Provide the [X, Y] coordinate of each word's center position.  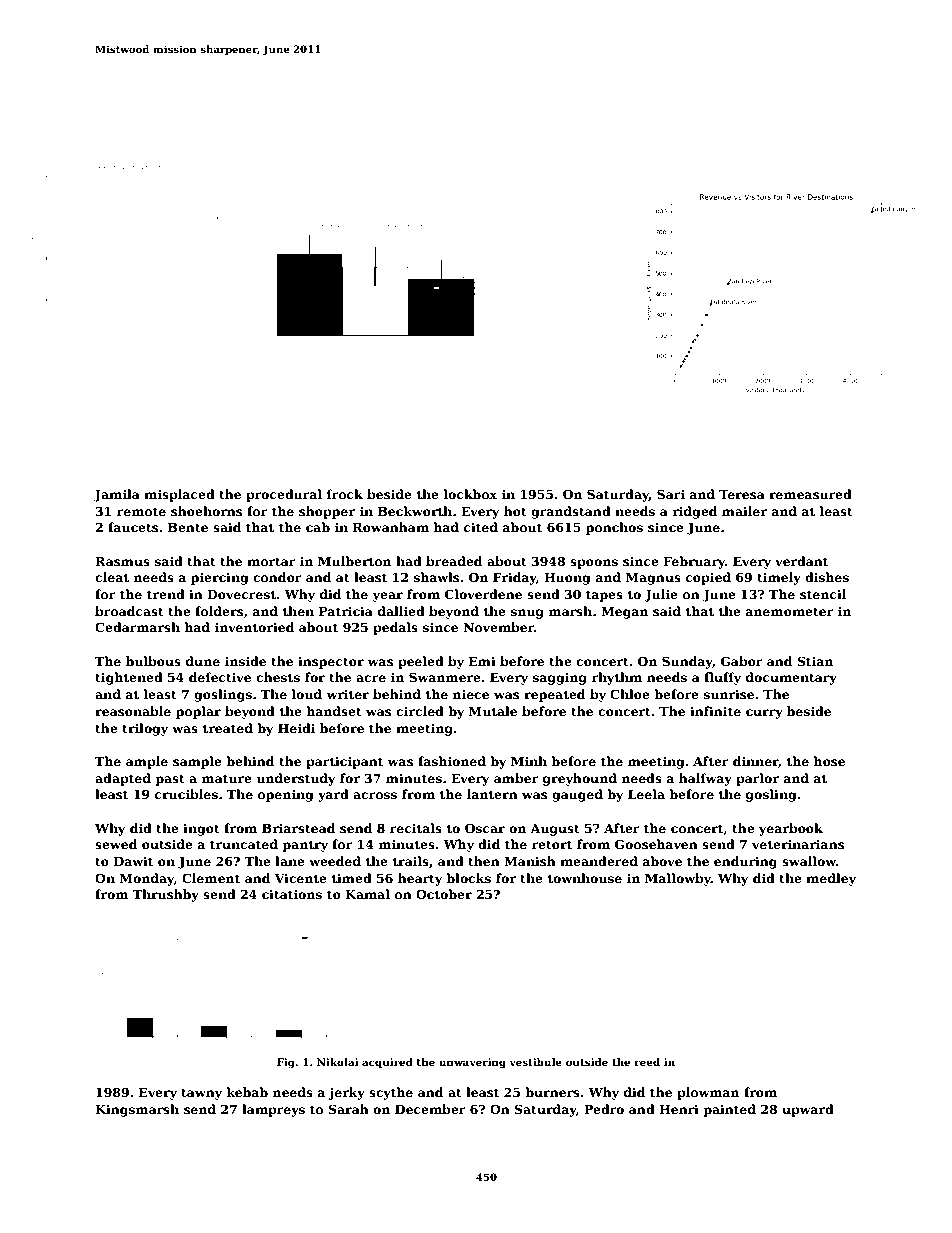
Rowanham [391, 527]
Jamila [117, 495]
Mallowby [678, 879]
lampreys [273, 1110]
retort [552, 844]
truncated [244, 844]
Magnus [653, 579]
